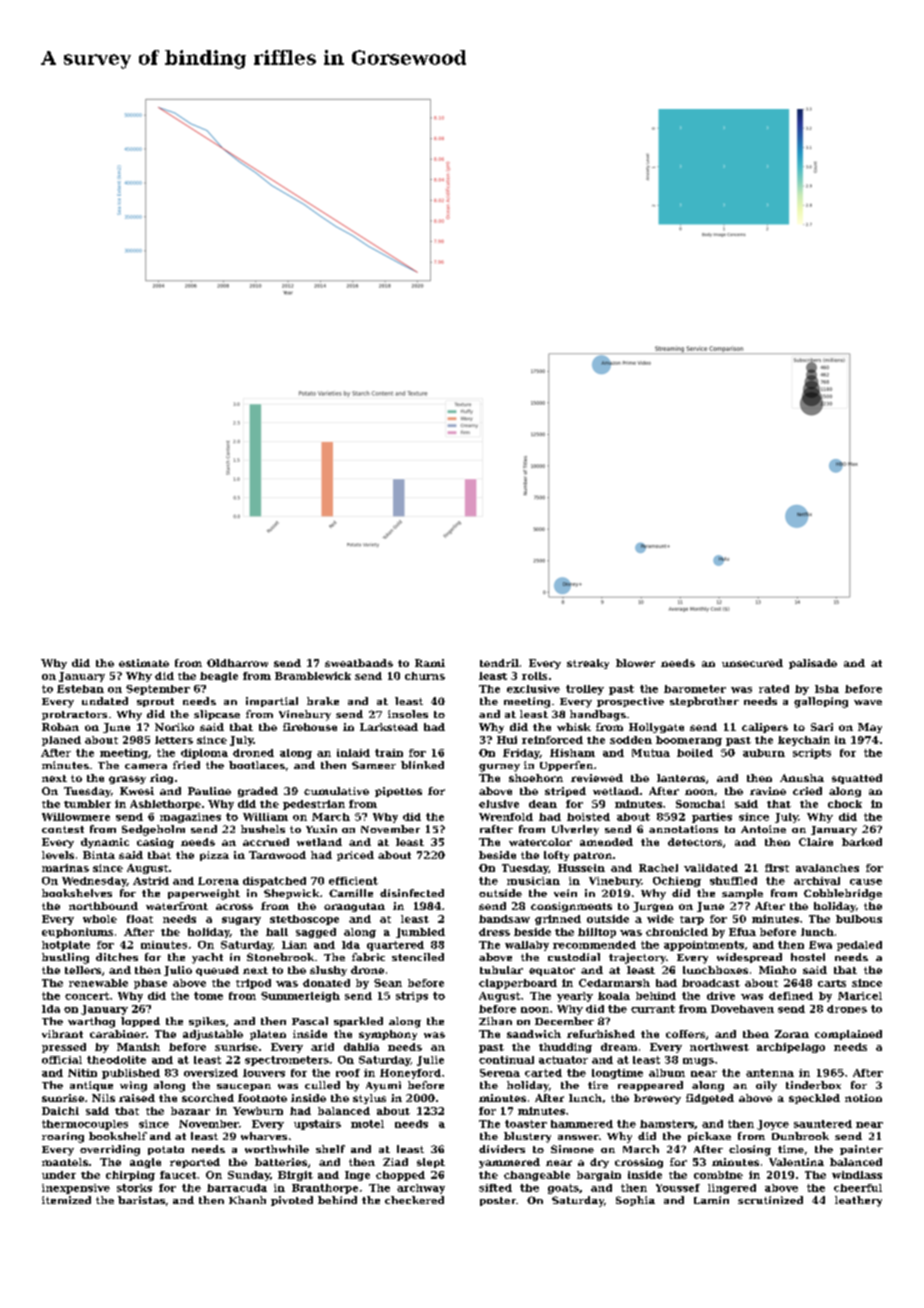  I want to click on stepbrother, so click(704, 702).
